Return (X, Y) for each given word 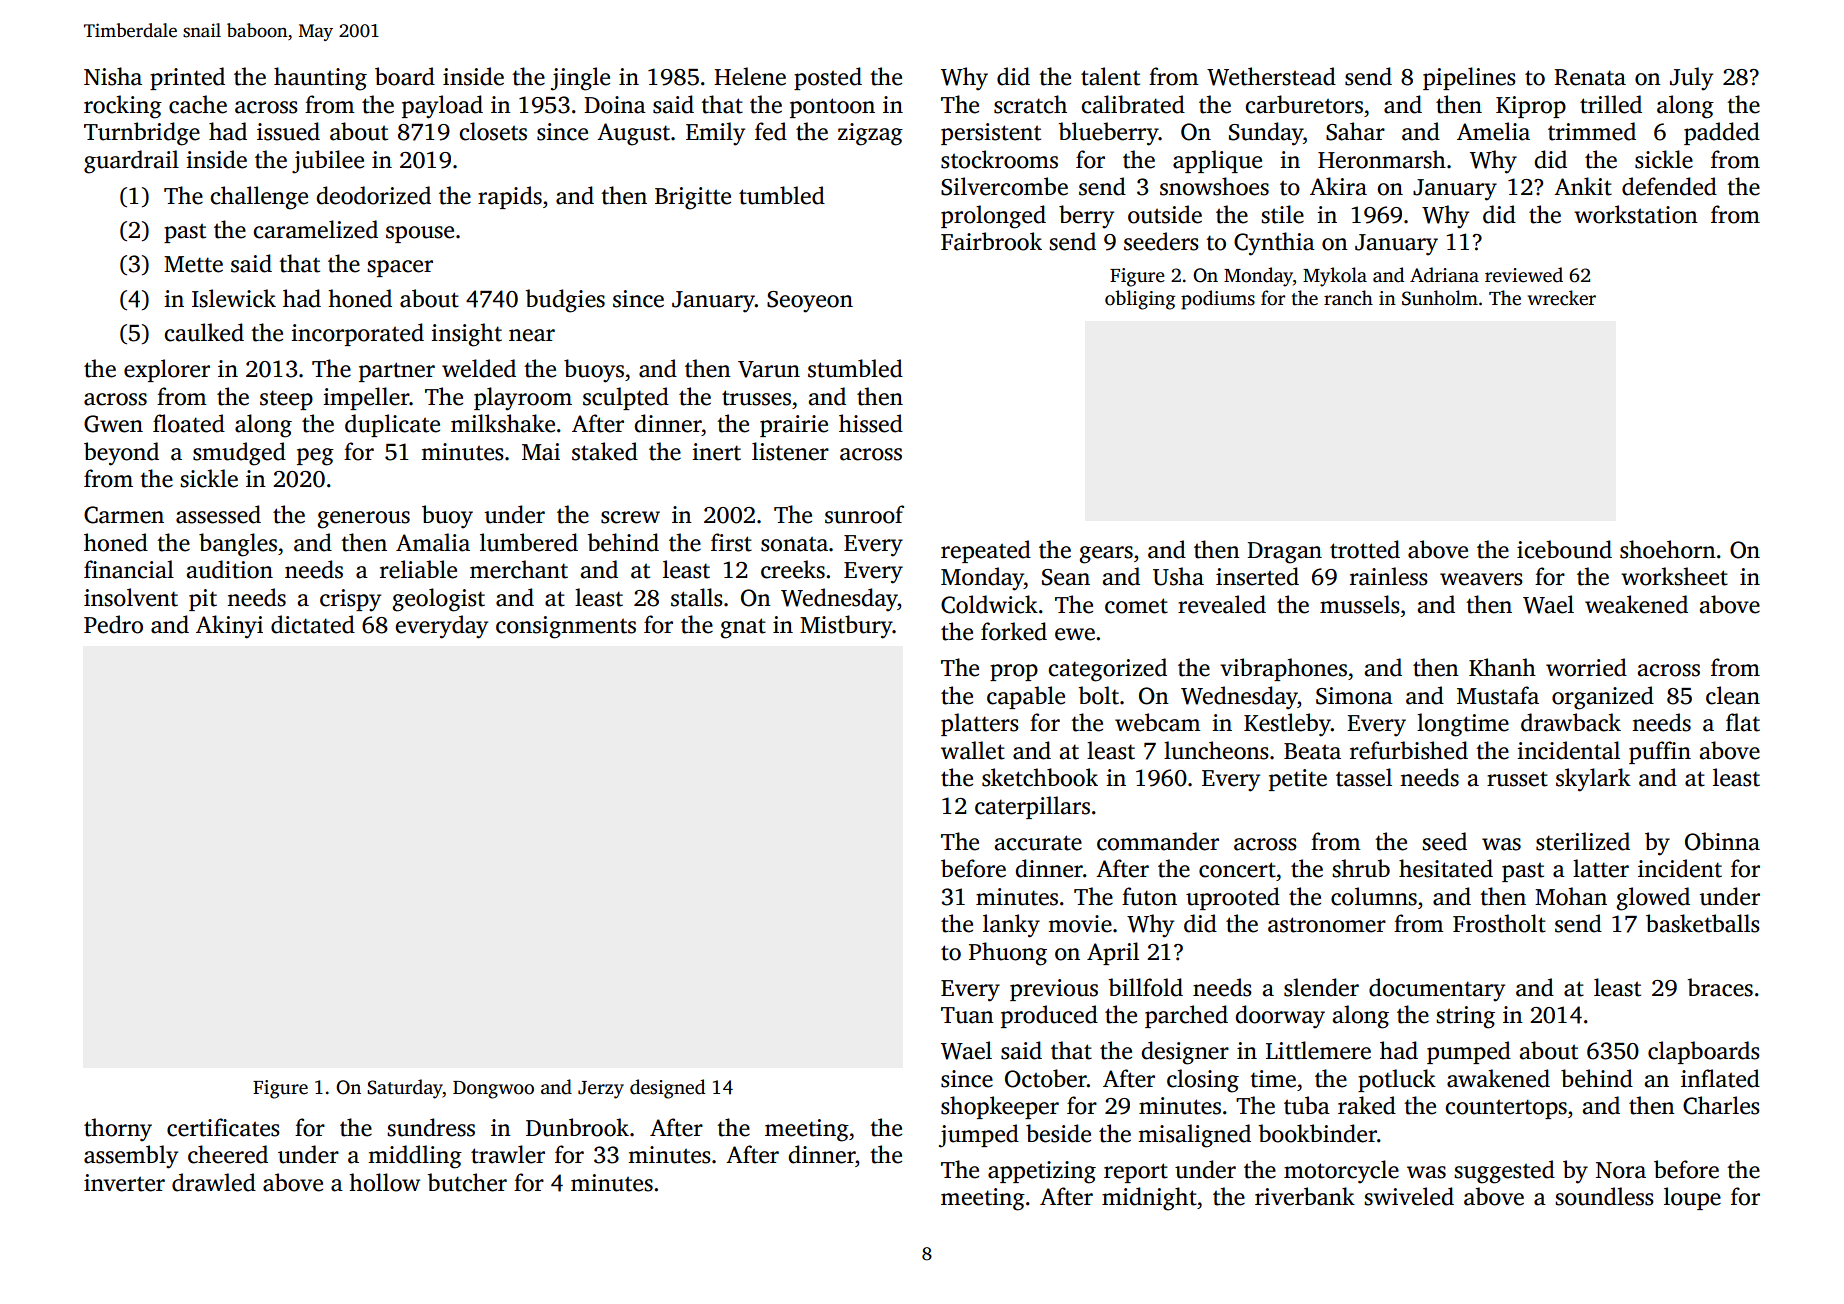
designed (667, 1089)
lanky (1011, 926)
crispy (350, 600)
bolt (1098, 695)
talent (1110, 76)
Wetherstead (1271, 76)
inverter (124, 1183)
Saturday (405, 1089)
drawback (1571, 722)
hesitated (1446, 868)
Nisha (113, 76)
